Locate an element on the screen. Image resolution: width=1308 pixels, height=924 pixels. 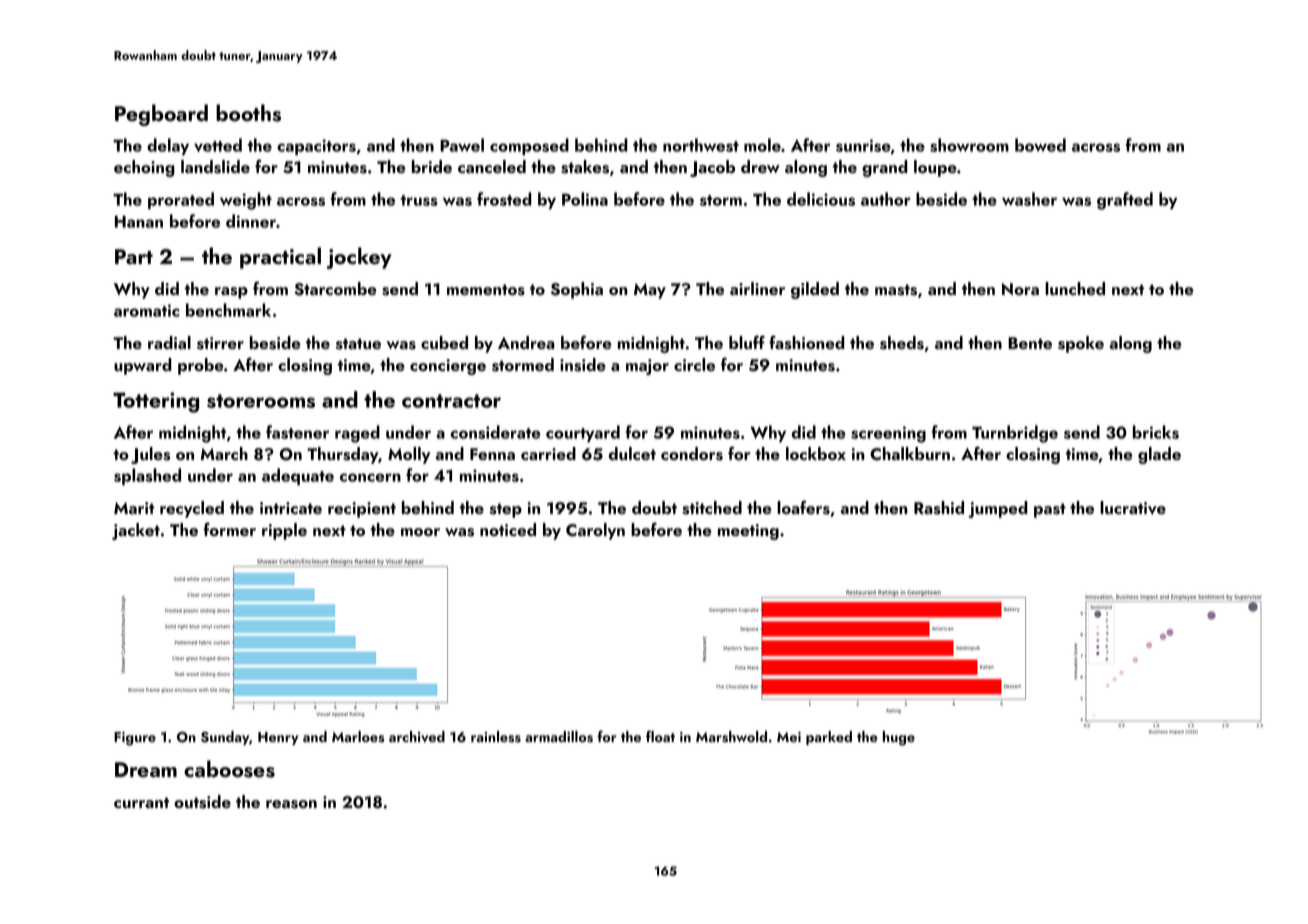
airliner is located at coordinates (757, 288).
